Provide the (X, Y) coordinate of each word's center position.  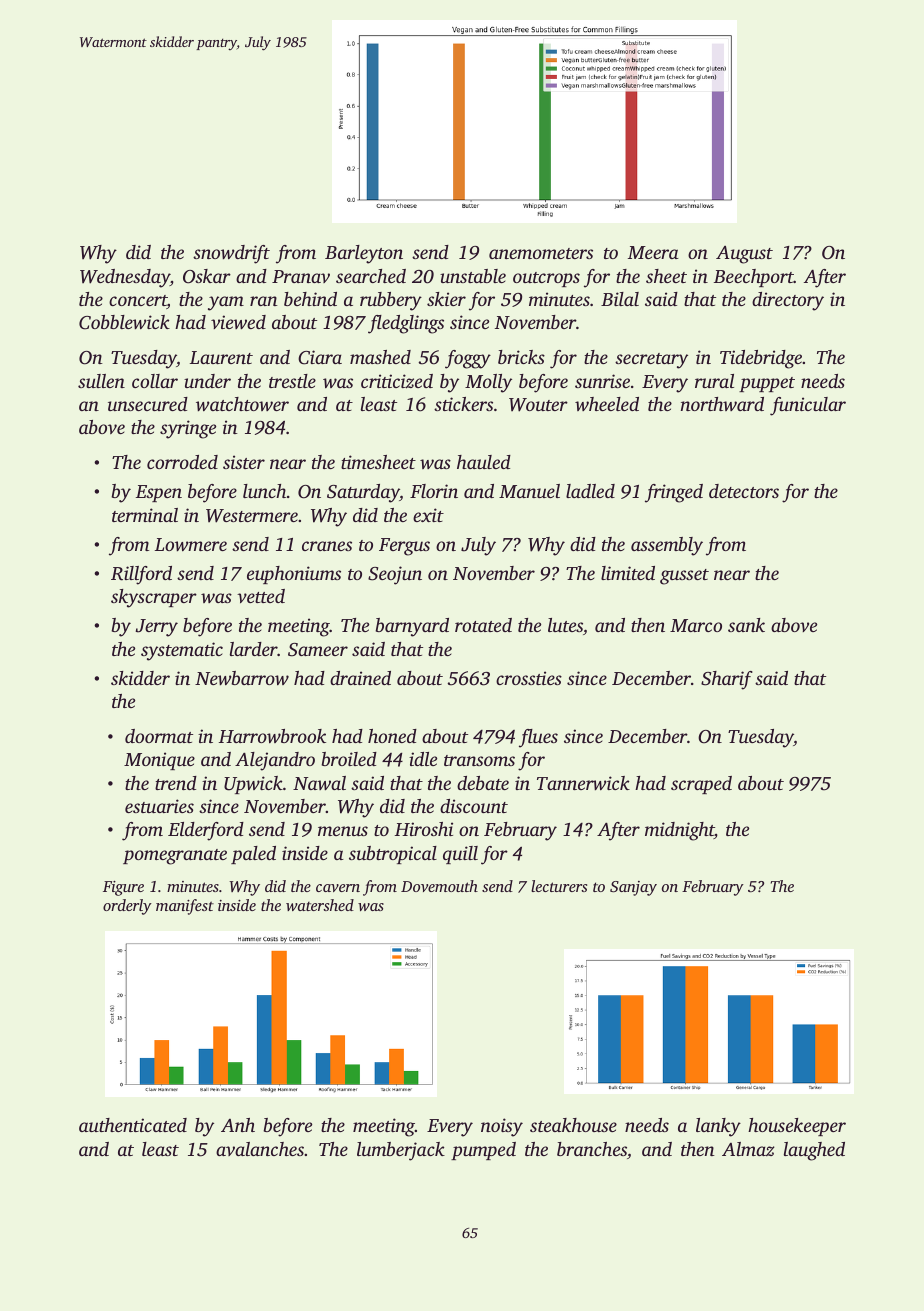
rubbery (391, 301)
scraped (701, 785)
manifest (185, 907)
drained (360, 678)
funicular (808, 406)
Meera (653, 252)
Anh (238, 1125)
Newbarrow (242, 678)
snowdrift (231, 254)
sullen (101, 381)
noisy (502, 1127)
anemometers (541, 253)
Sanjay (633, 888)
